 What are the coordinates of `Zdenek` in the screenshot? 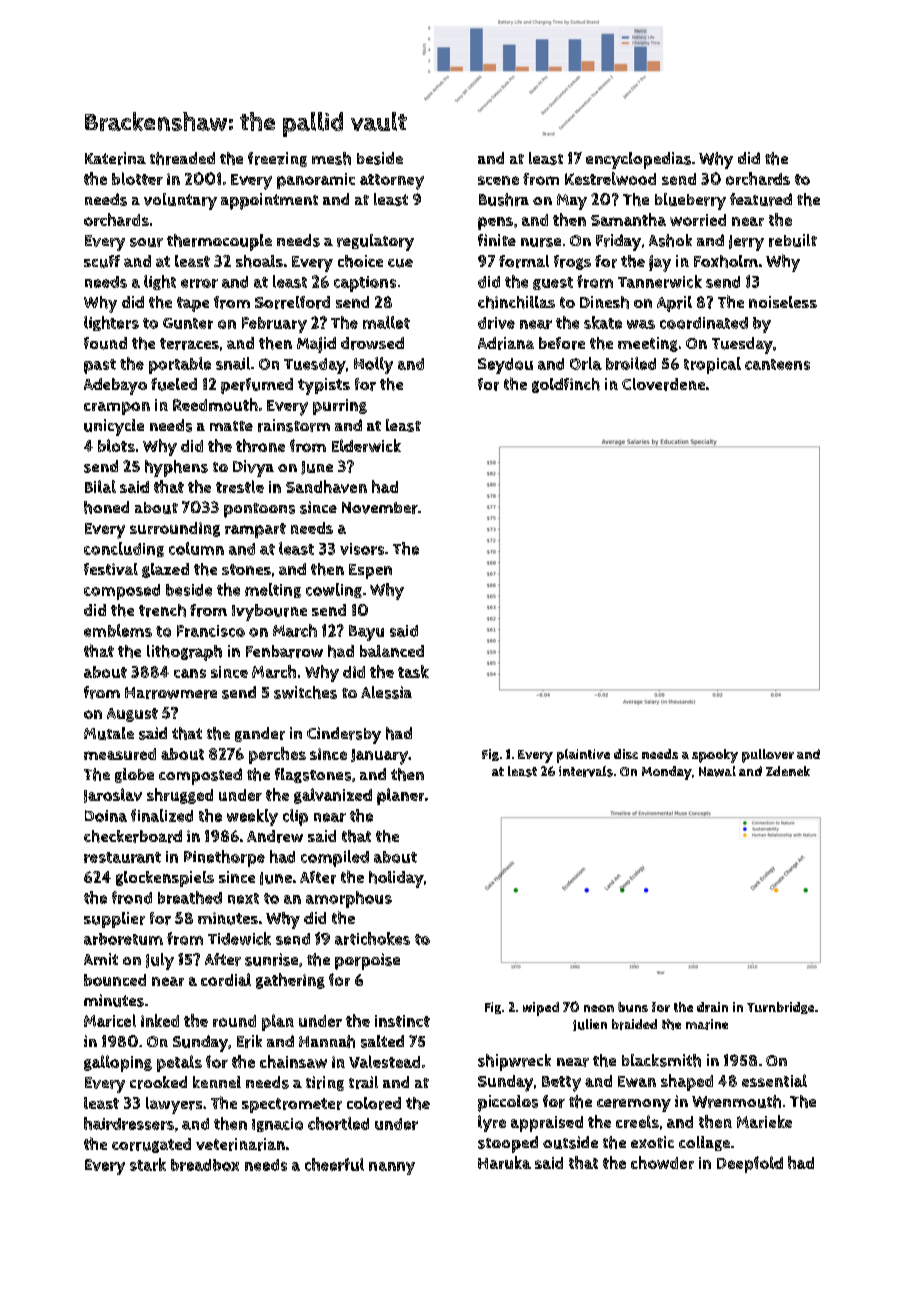 It's located at (788, 771).
